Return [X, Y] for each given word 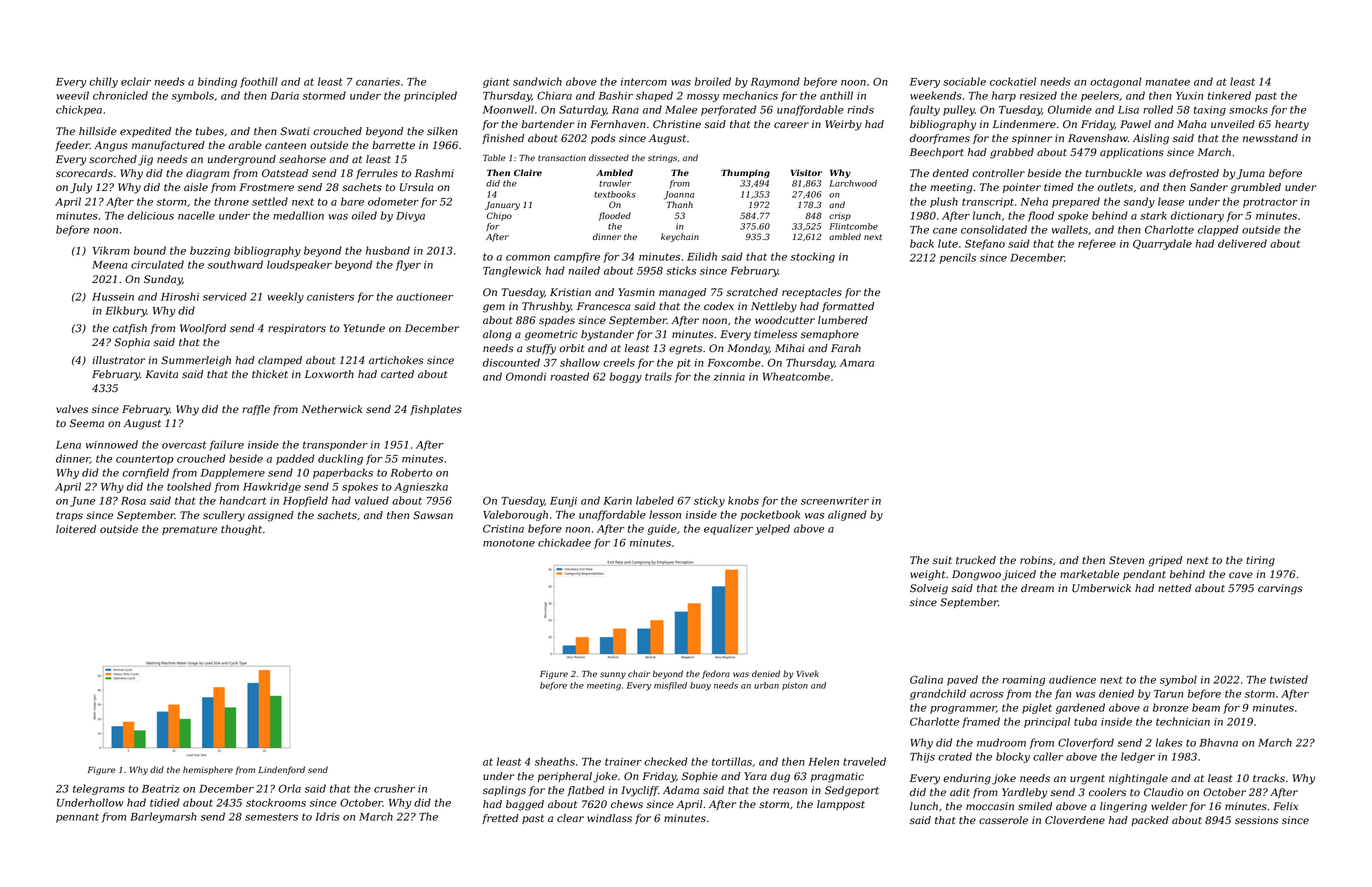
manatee [1168, 82]
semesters [271, 817]
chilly [103, 82]
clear [570, 818]
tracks [1269, 778]
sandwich [537, 81]
